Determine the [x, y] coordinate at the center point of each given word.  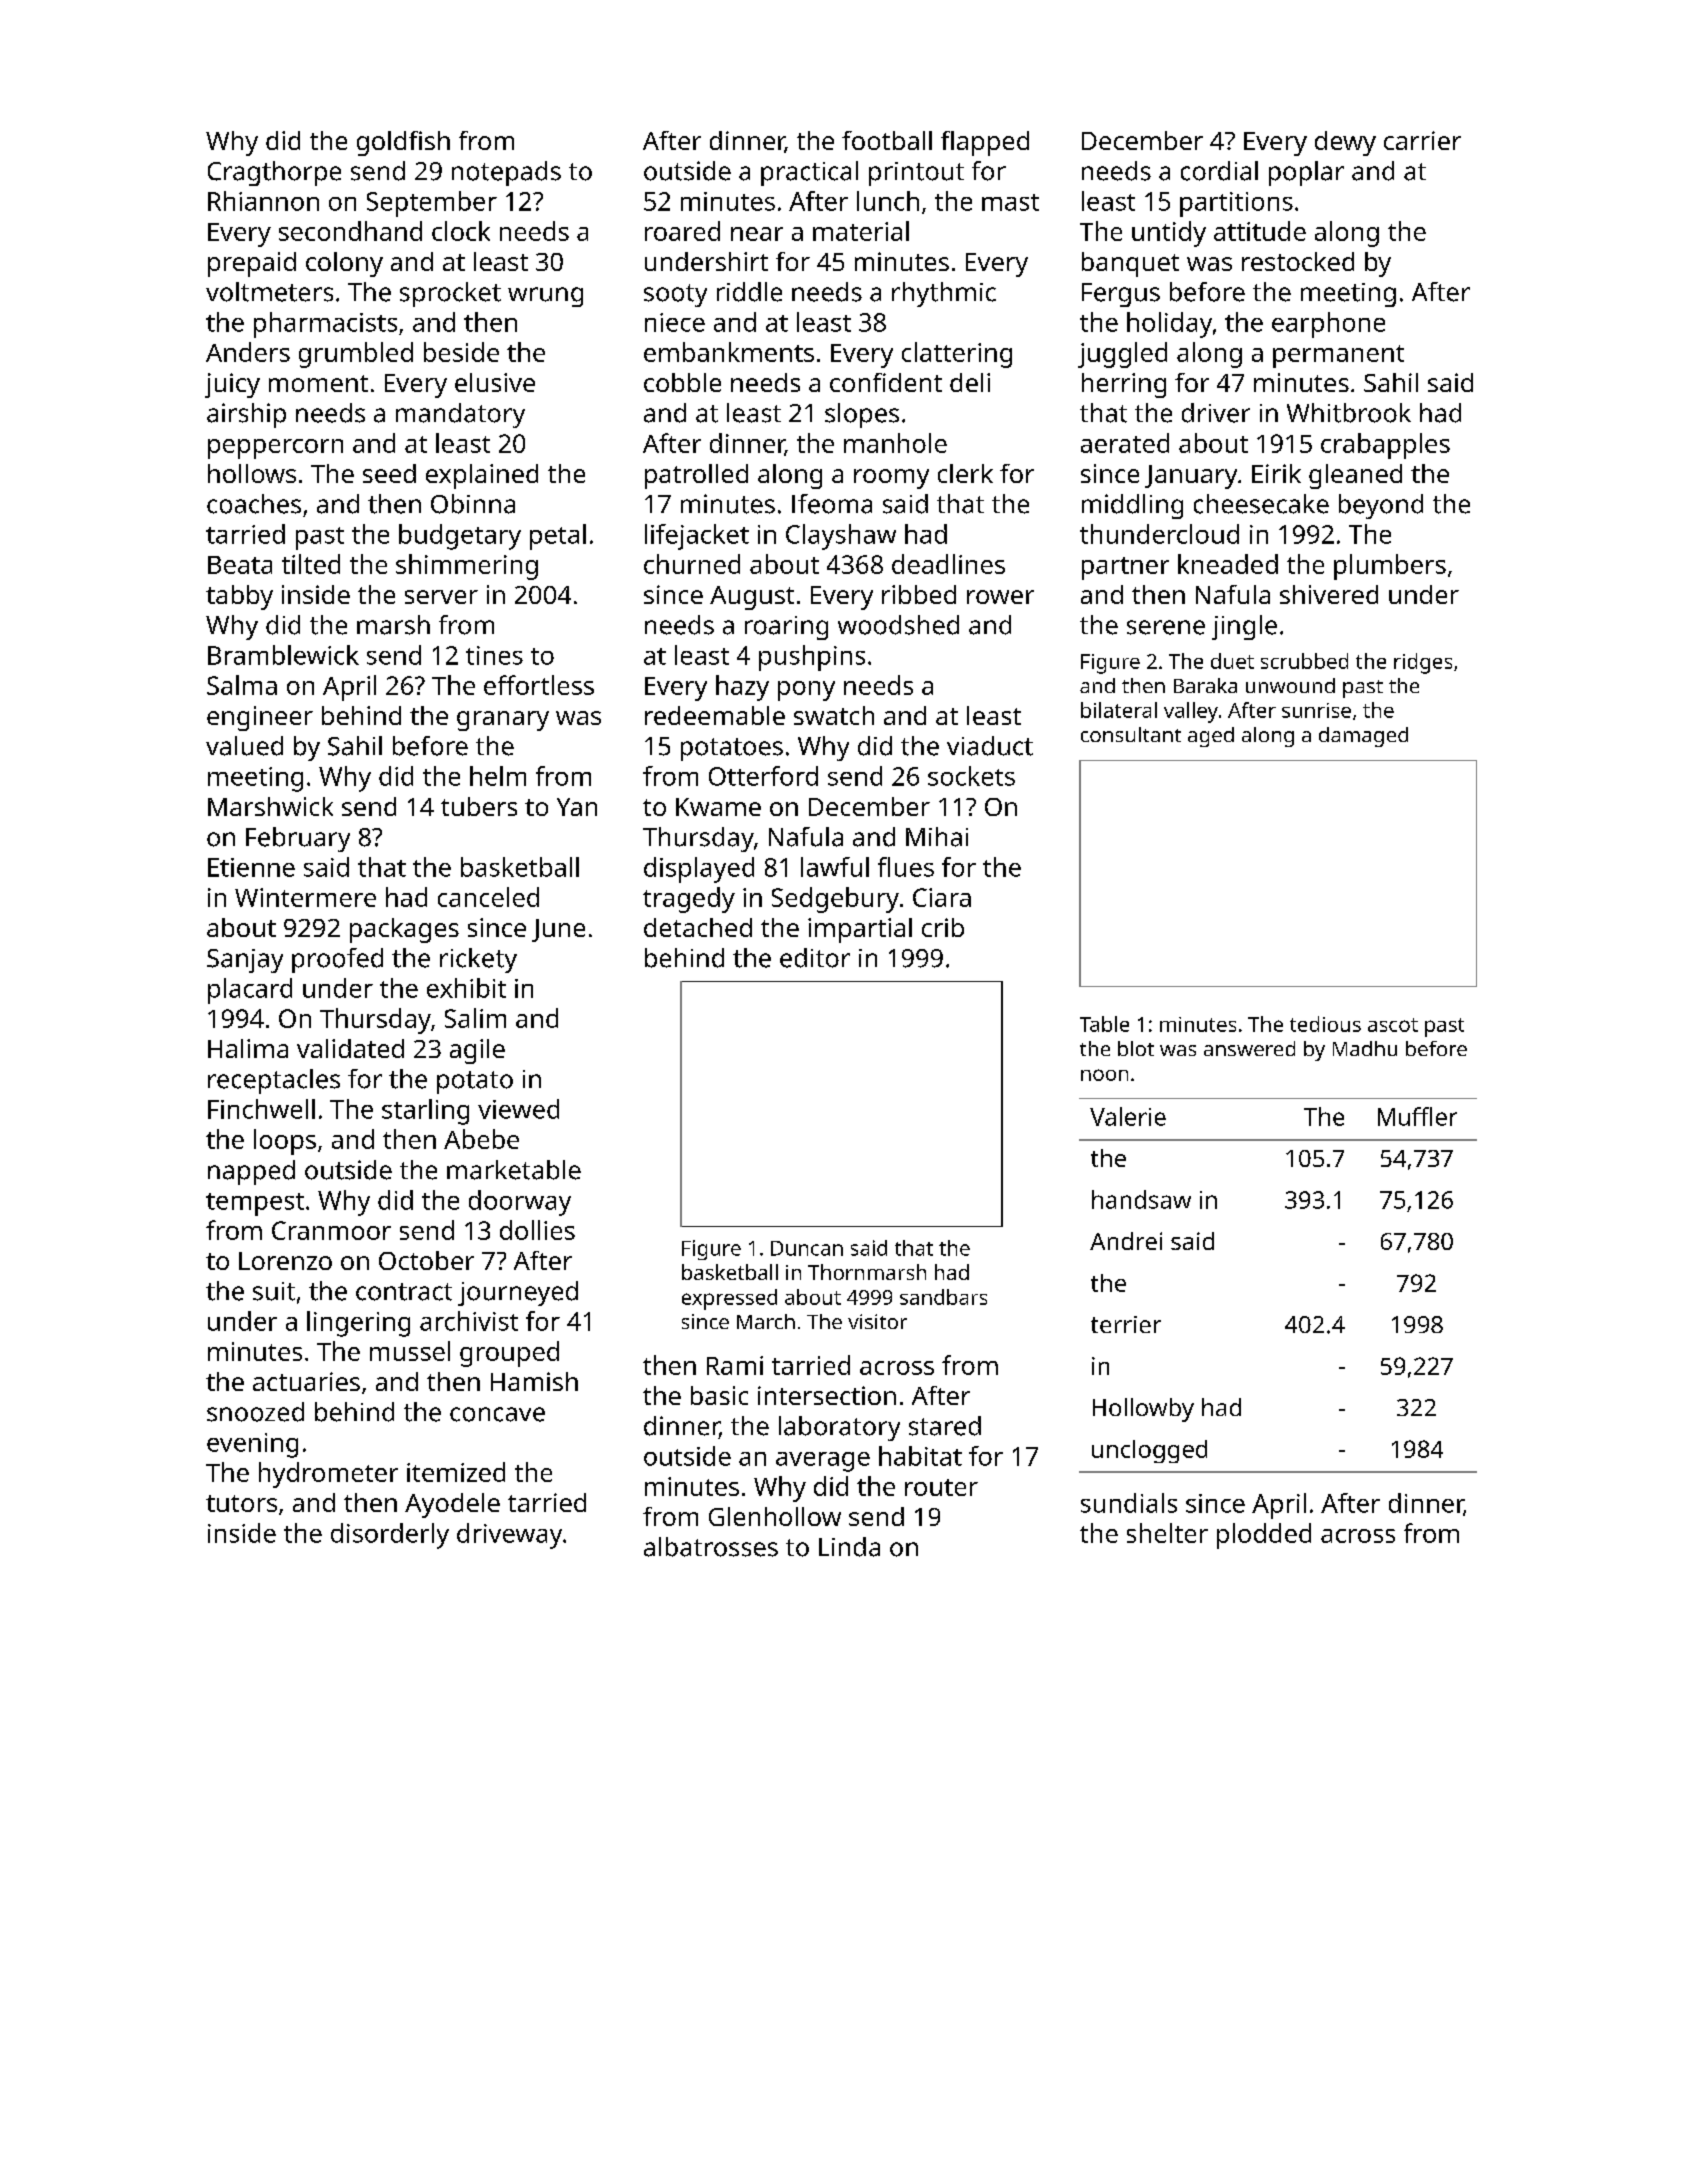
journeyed [518, 1293]
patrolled [696, 476]
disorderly [390, 1536]
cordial [1219, 171]
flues [906, 867]
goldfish [403, 143]
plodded [1264, 1536]
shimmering [467, 567]
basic [719, 1395]
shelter [1167, 1533]
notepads [506, 173]
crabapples [1385, 446]
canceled [488, 897]
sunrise [1316, 710]
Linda [849, 1547]
